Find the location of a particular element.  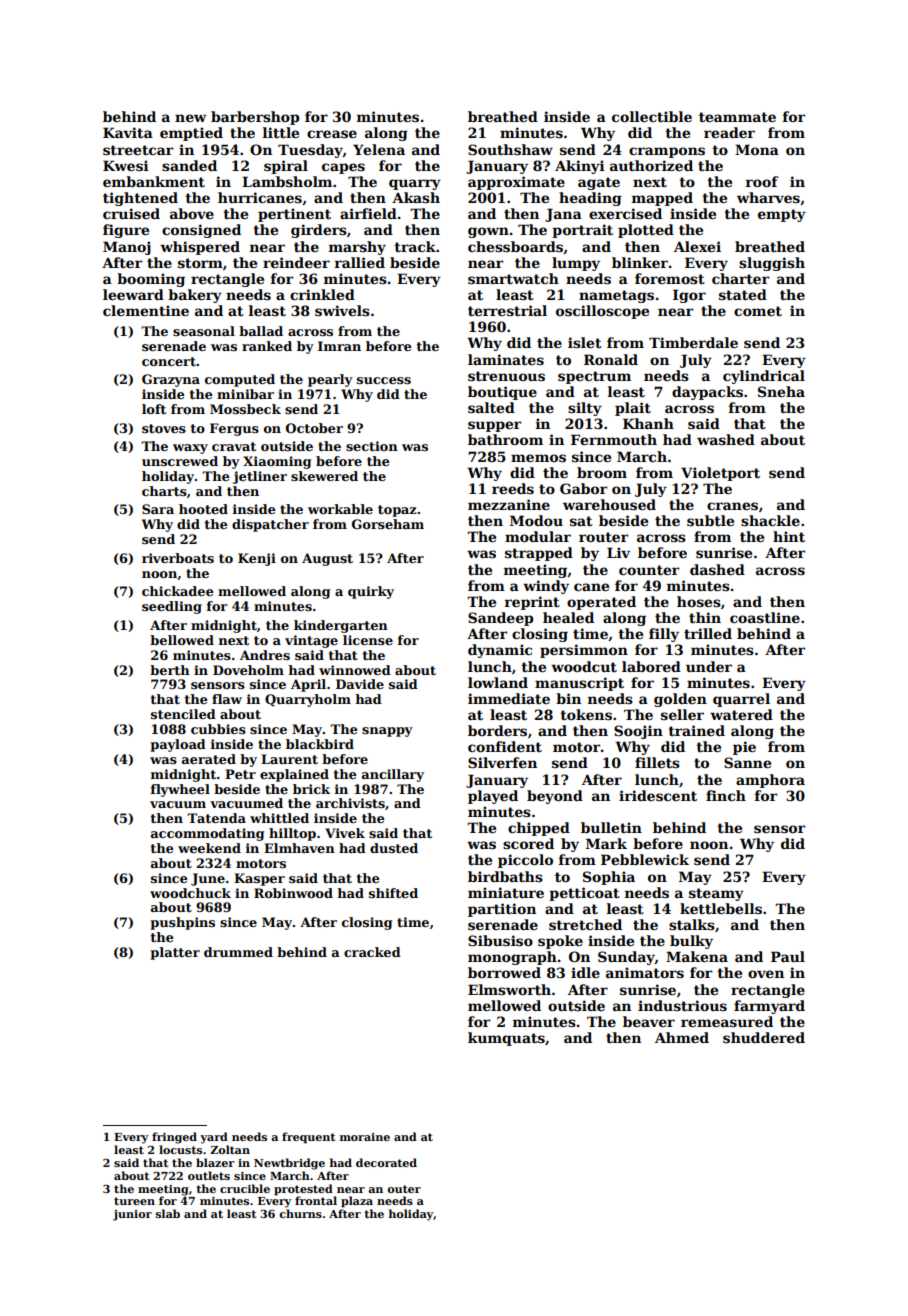

concert is located at coordinates (169, 361).
